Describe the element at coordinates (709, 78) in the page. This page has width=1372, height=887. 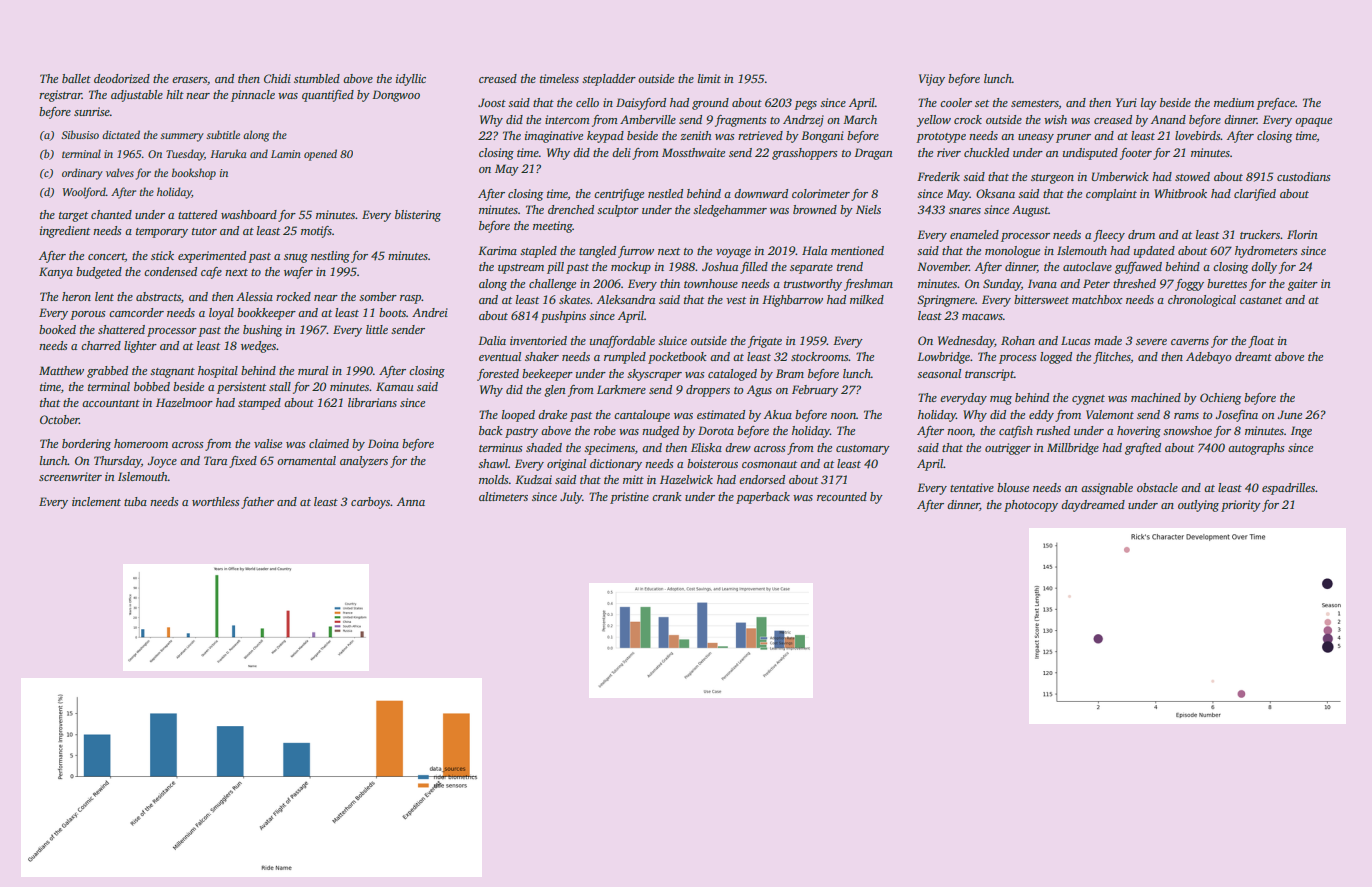
I see `limit` at that location.
